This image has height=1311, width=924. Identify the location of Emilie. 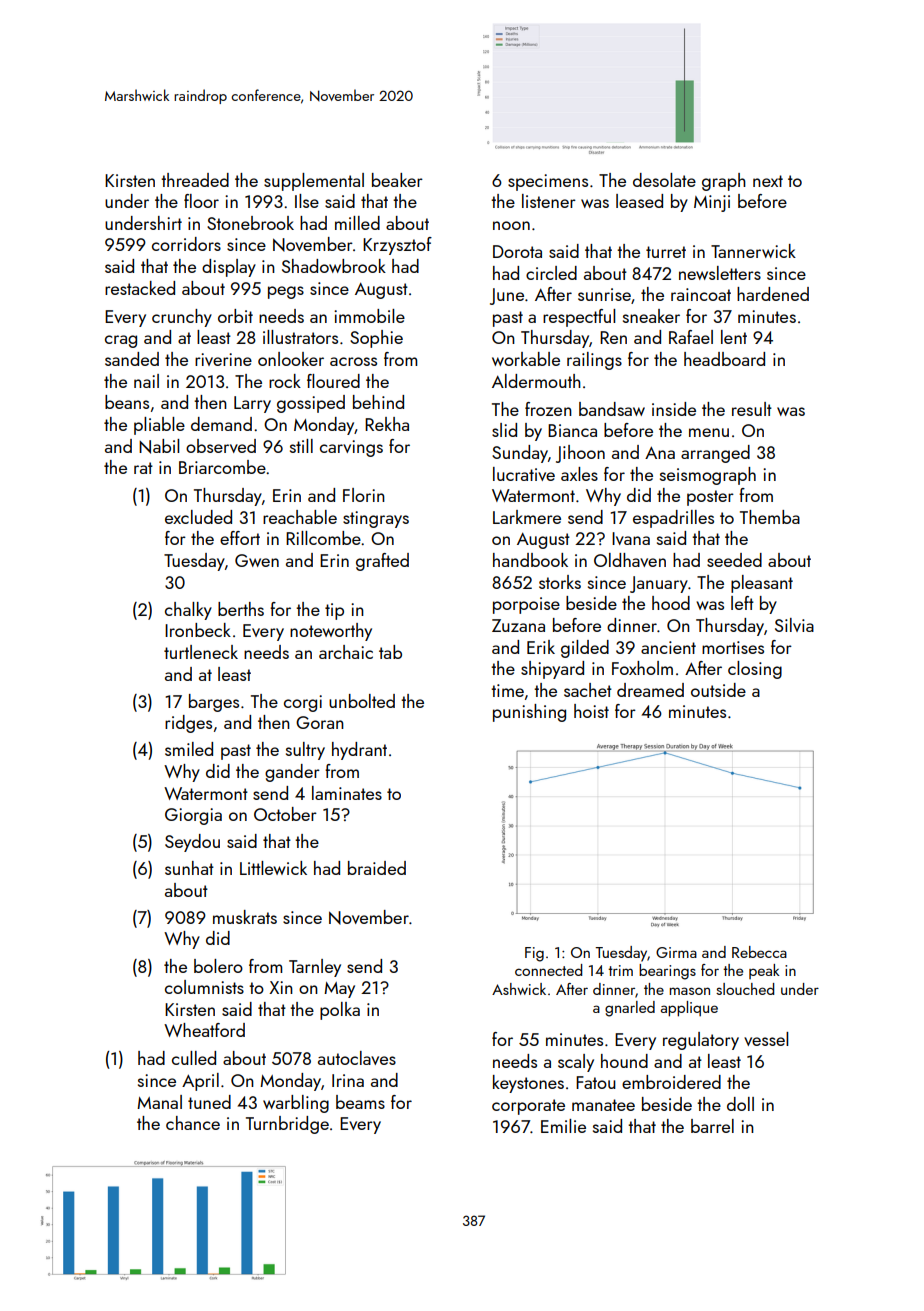
(563, 1126).
